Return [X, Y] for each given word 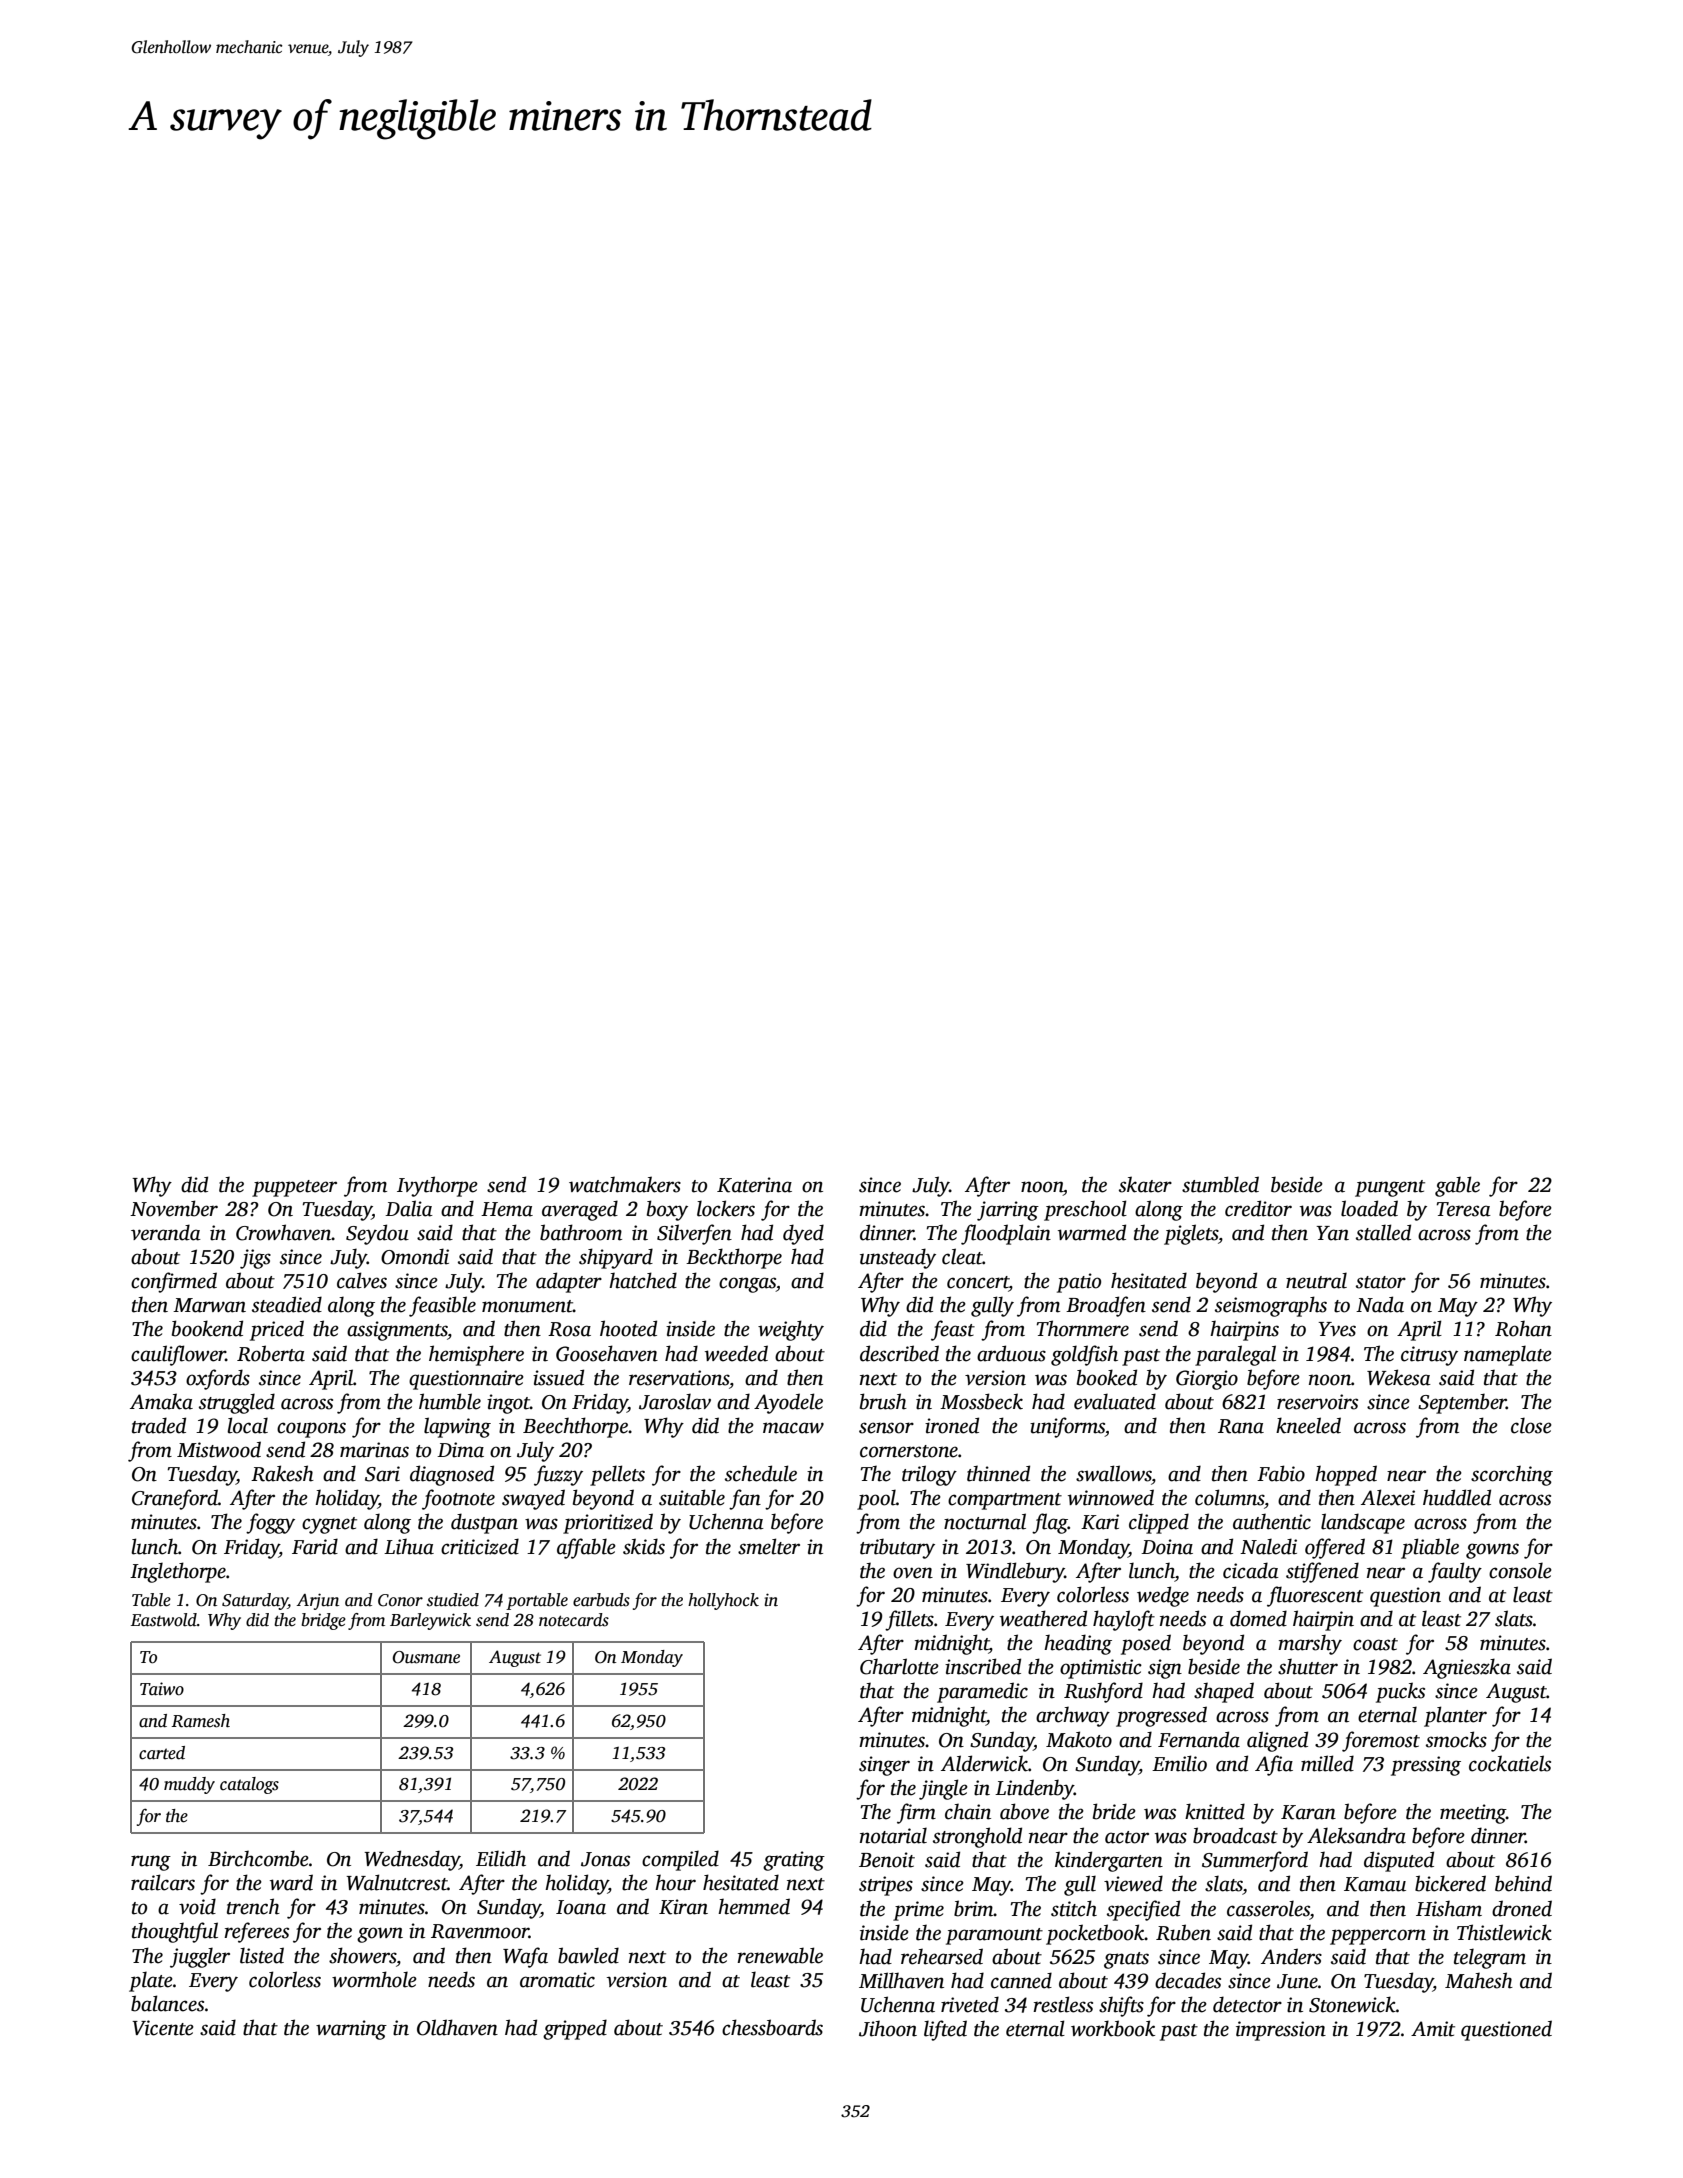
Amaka [161, 1401]
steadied [287, 1304]
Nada [1380, 1304]
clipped [1159, 1523]
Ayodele [788, 1403]
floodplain [1006, 1234]
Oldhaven [457, 2027]
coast [1375, 1644]
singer [884, 1766]
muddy [189, 1785]
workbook [1113, 2028]
